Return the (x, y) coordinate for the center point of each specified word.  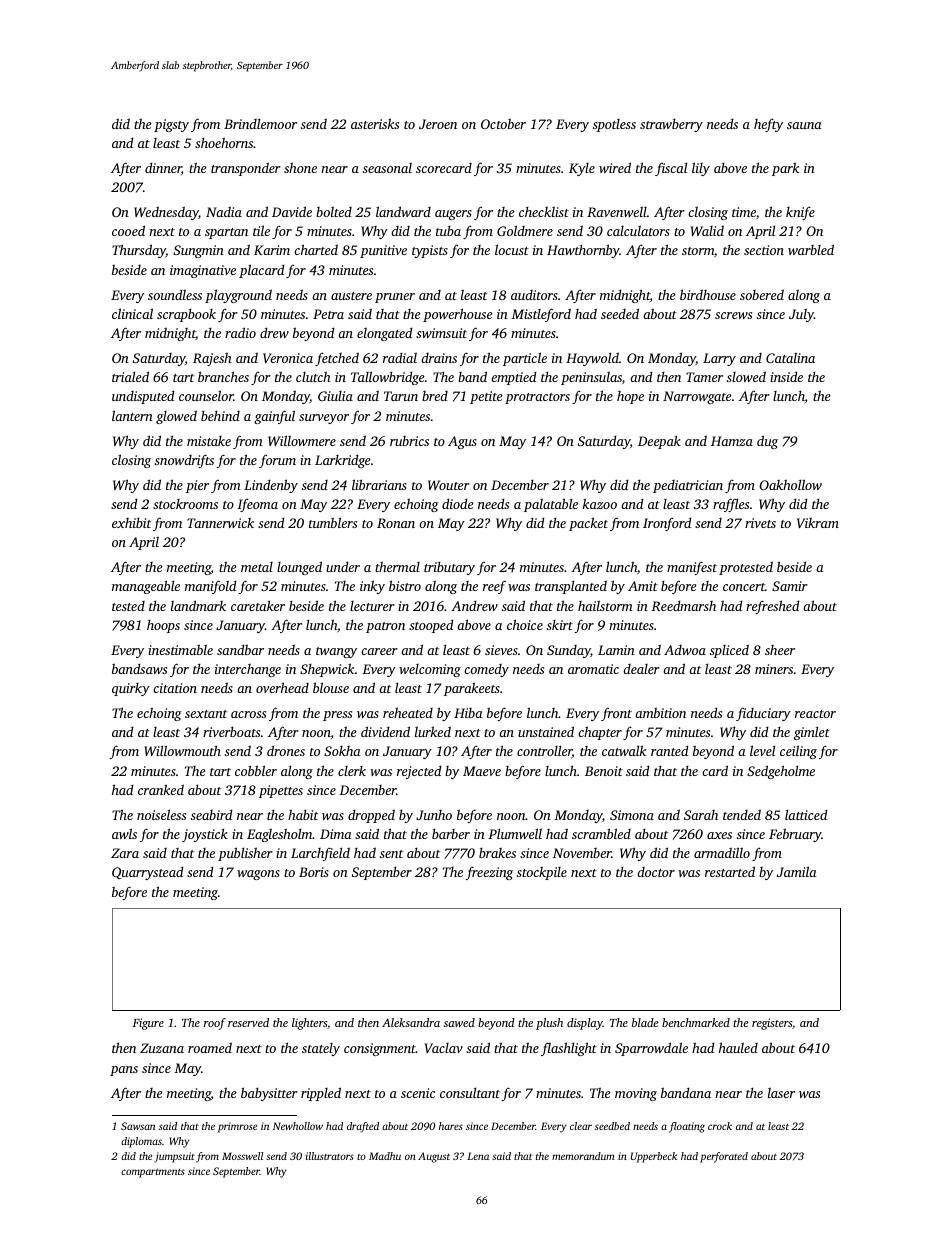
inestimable (180, 649)
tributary (449, 568)
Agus (462, 442)
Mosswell (242, 1156)
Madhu (385, 1156)
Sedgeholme (781, 772)
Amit (643, 586)
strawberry (671, 125)
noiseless (161, 814)
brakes (497, 852)
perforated (724, 1157)
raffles (731, 505)
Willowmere (302, 440)
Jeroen (438, 124)
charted (316, 249)
